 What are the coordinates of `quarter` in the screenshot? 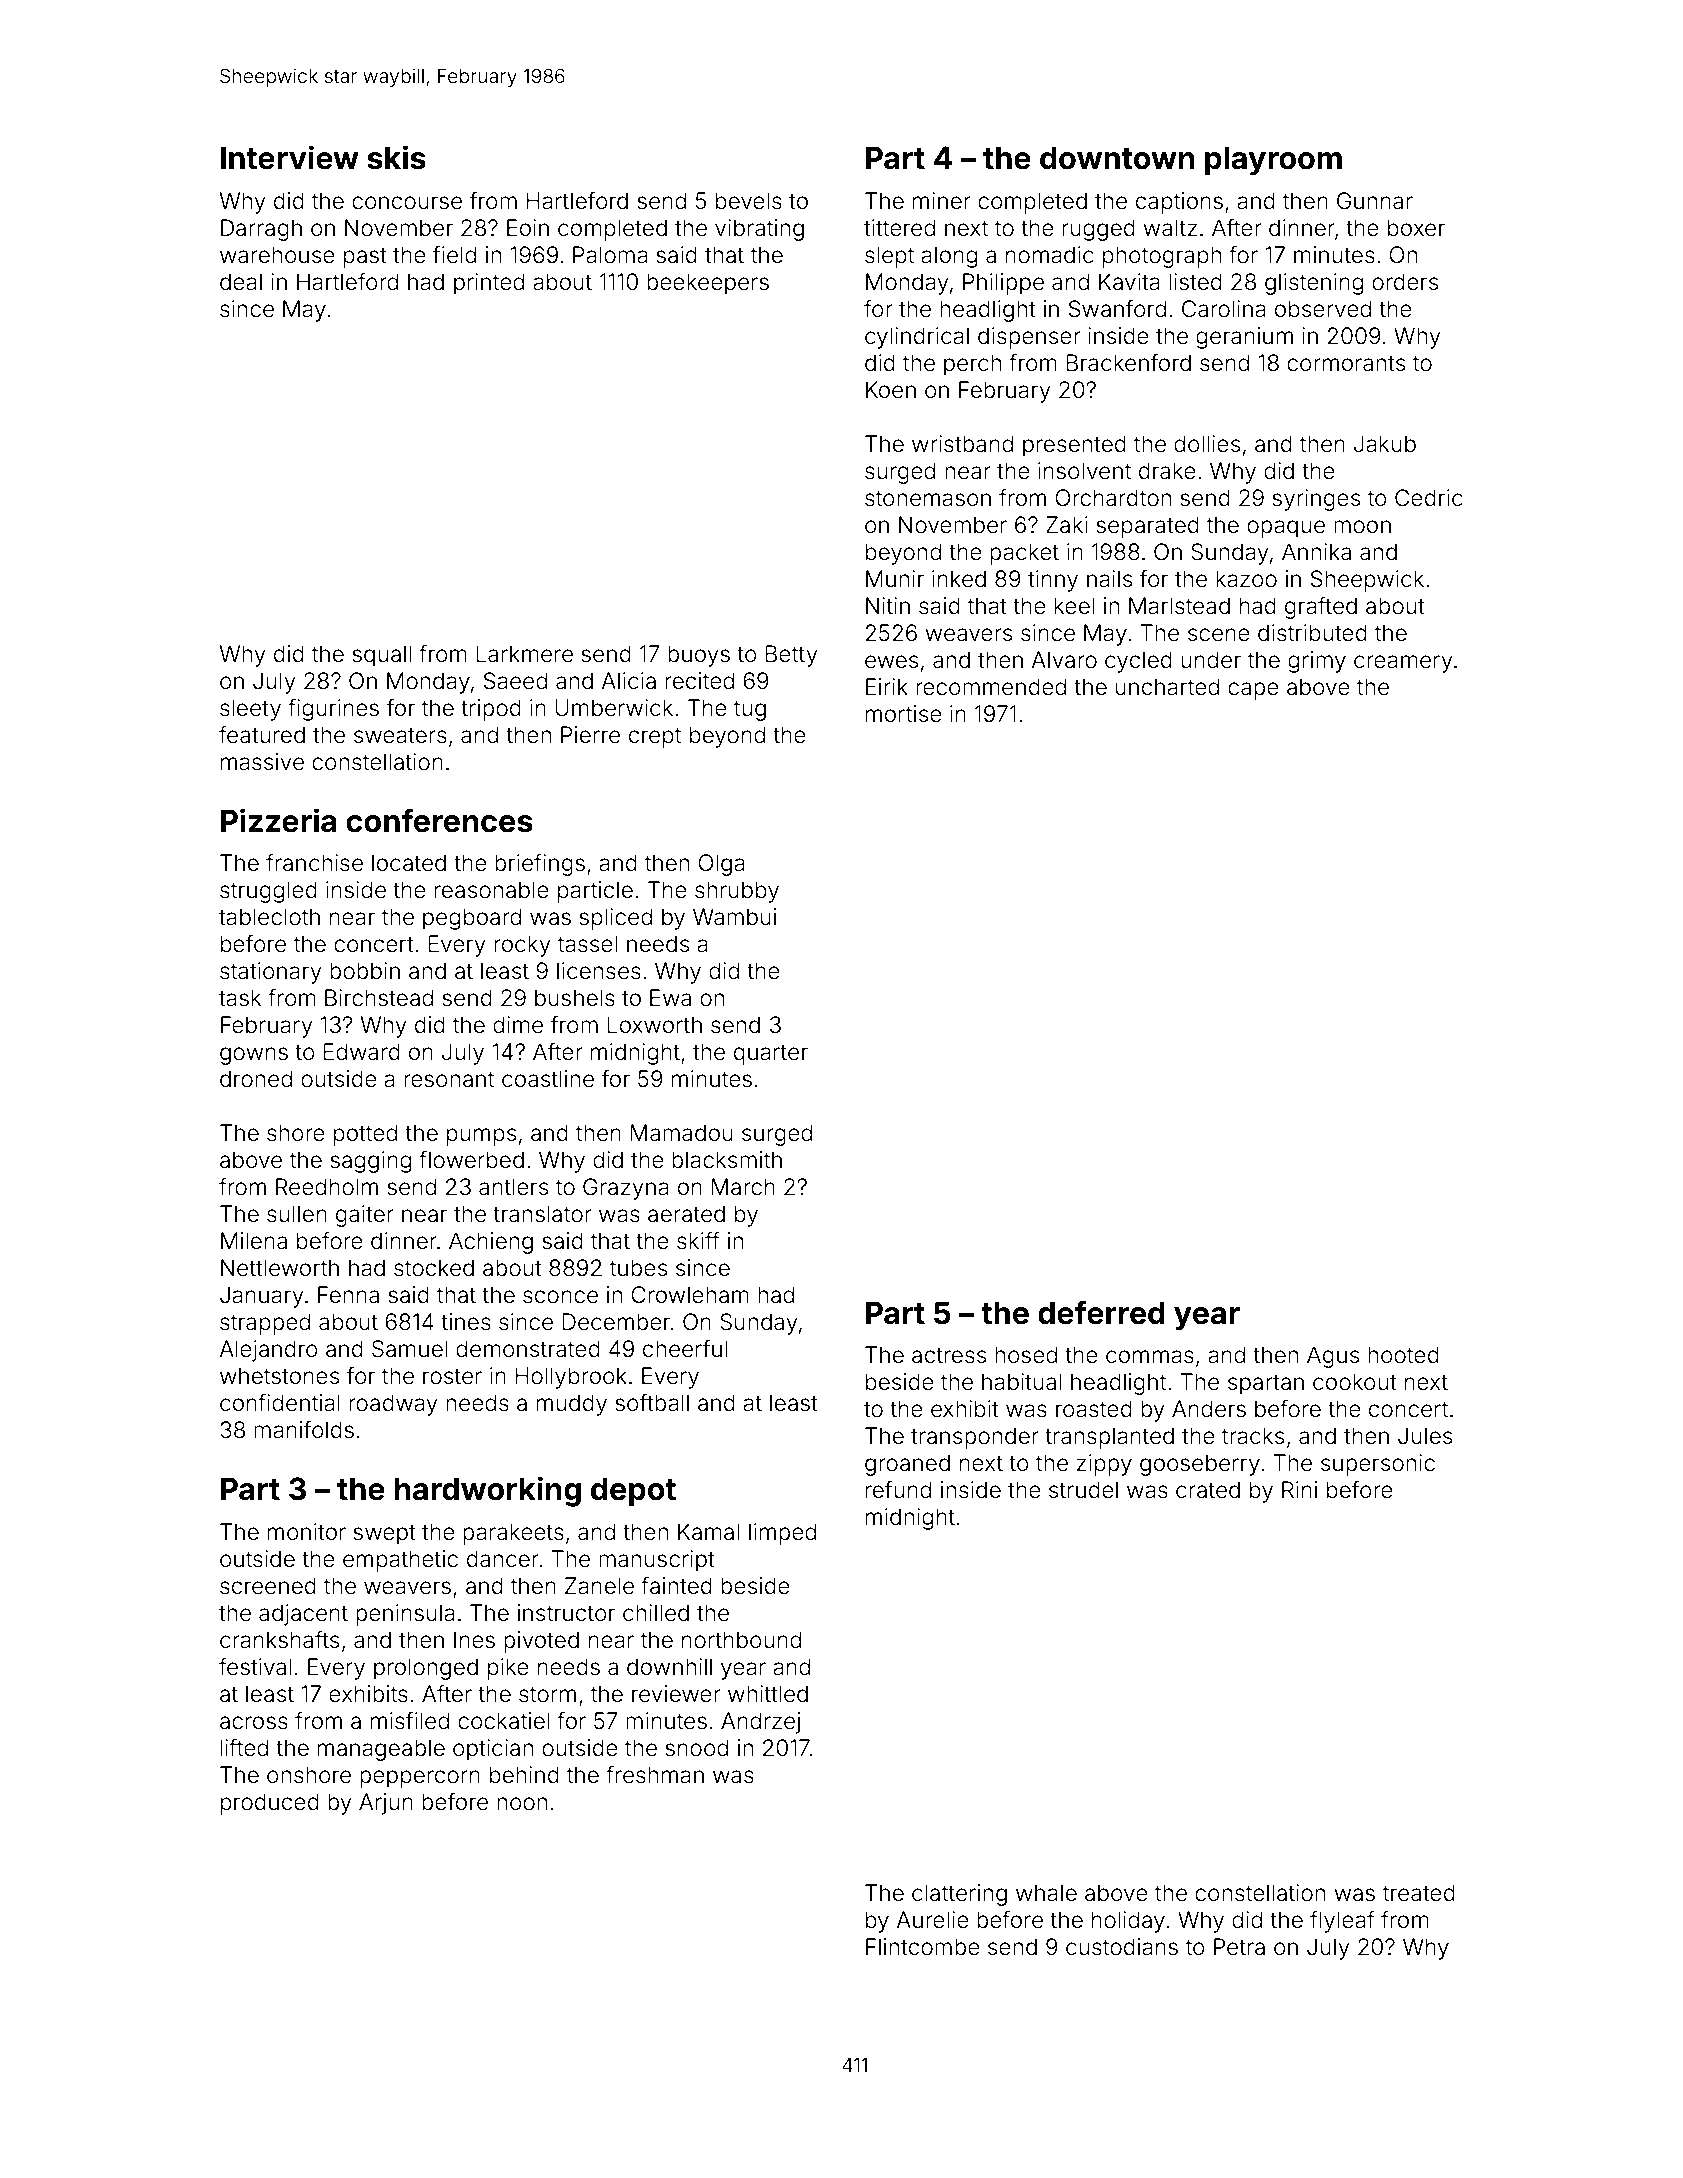 It's located at (771, 1054).
